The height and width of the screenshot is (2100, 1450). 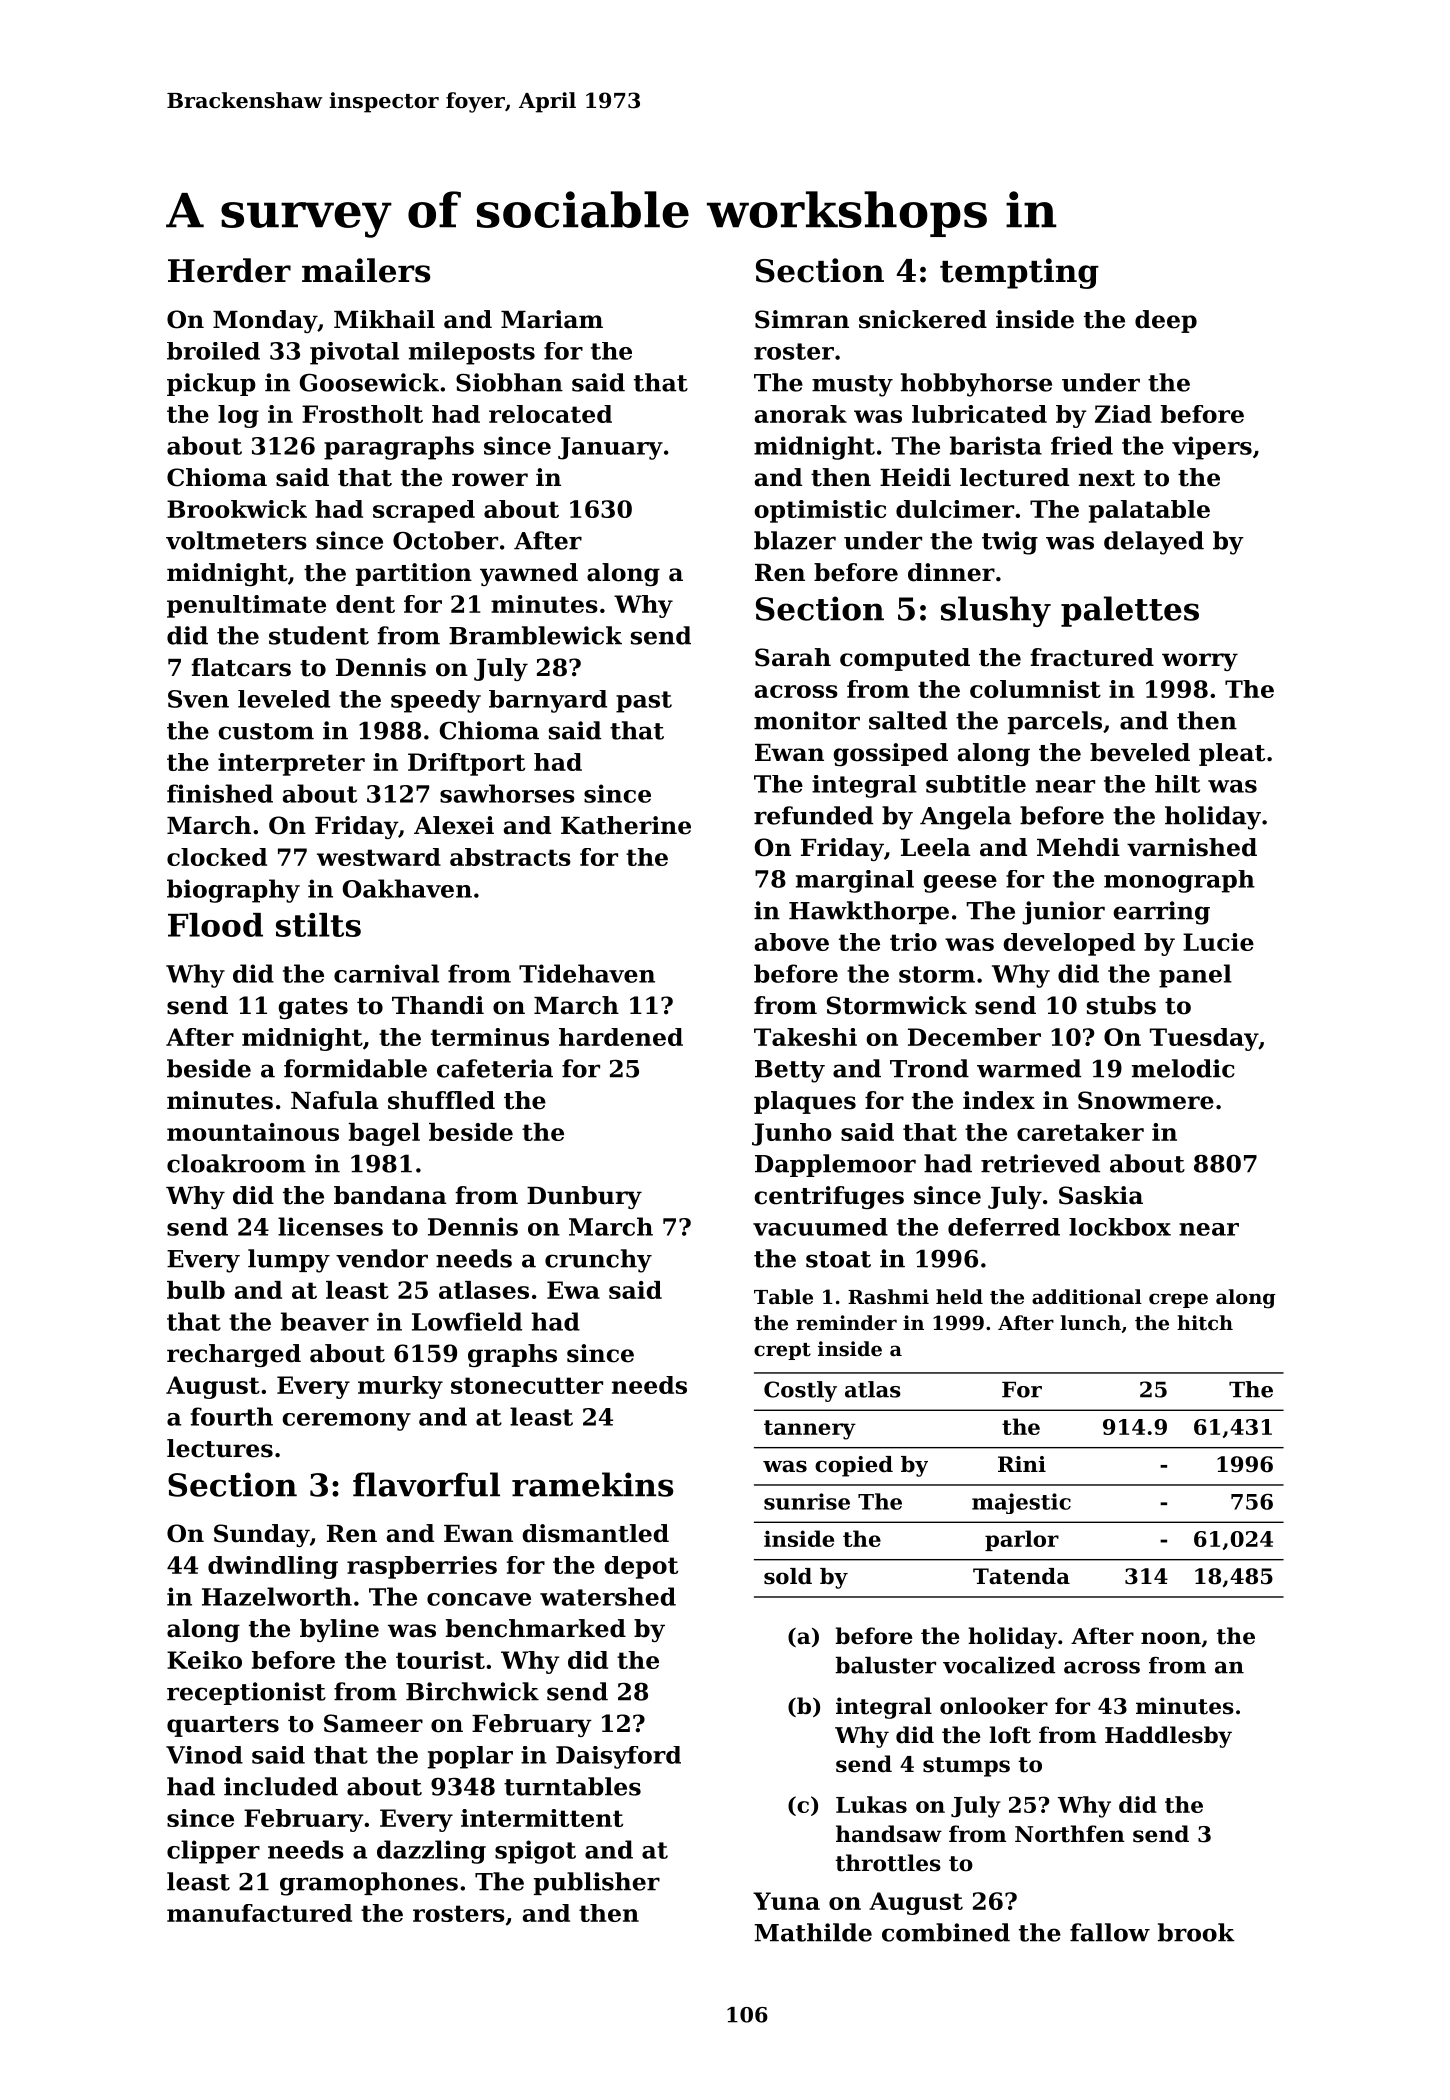 What do you see at coordinates (641, 1567) in the screenshot?
I see `depot` at bounding box center [641, 1567].
